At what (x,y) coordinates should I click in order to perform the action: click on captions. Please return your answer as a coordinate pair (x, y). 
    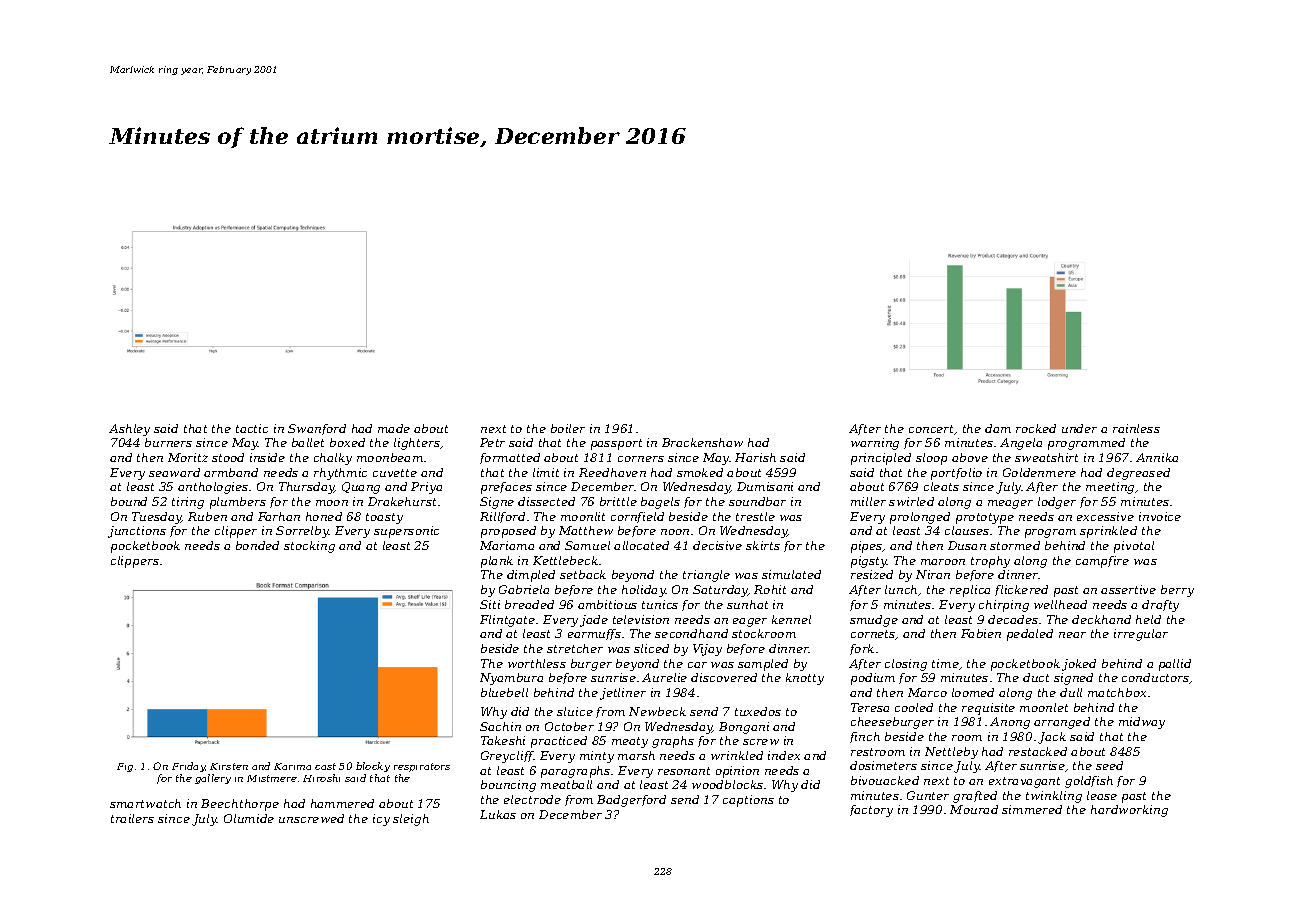
    Looking at the image, I should click on (748, 801).
